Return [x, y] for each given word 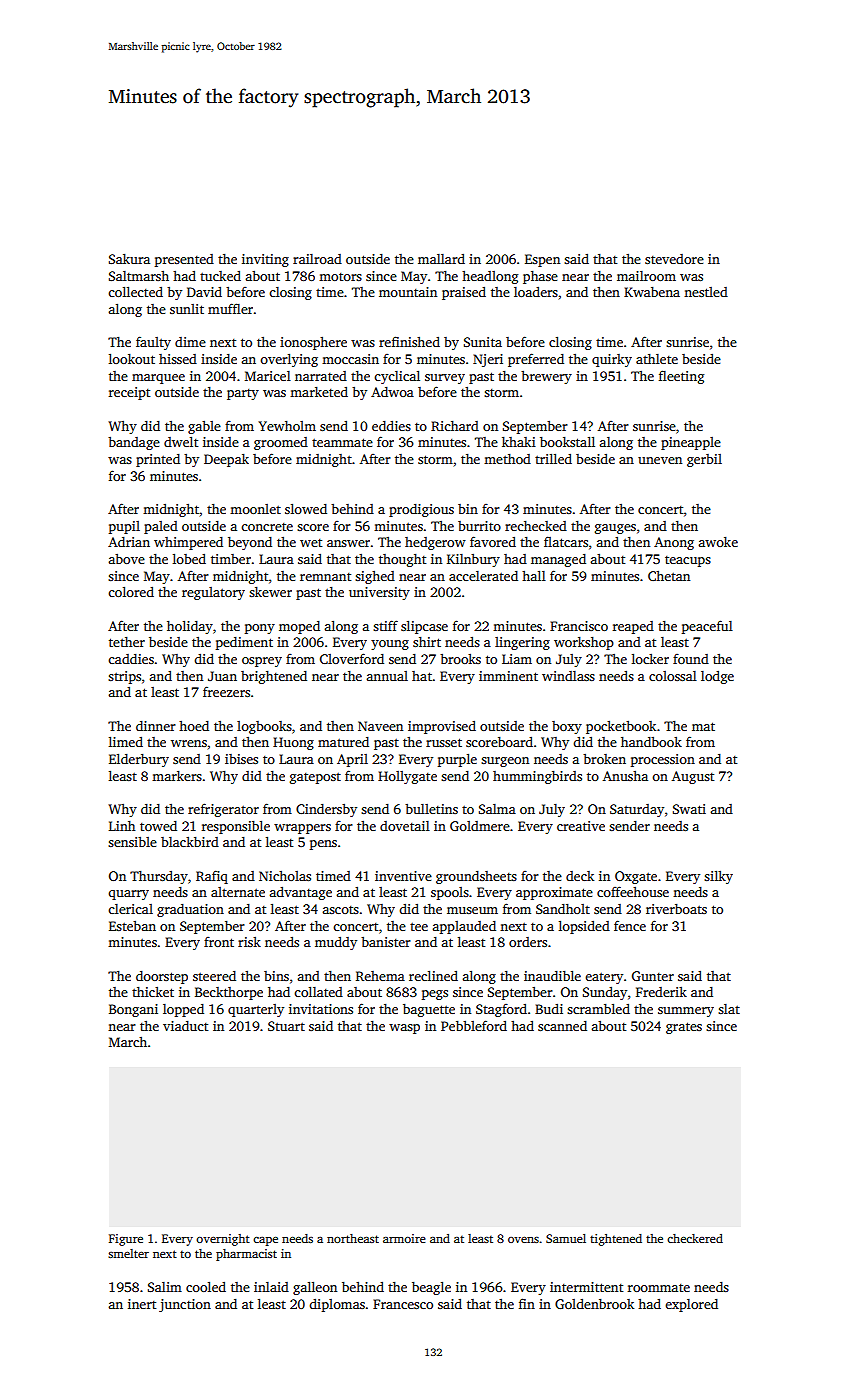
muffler [230, 308]
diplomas [337, 1305]
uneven [660, 460]
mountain [408, 292]
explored [691, 1305]
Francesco [403, 1304]
